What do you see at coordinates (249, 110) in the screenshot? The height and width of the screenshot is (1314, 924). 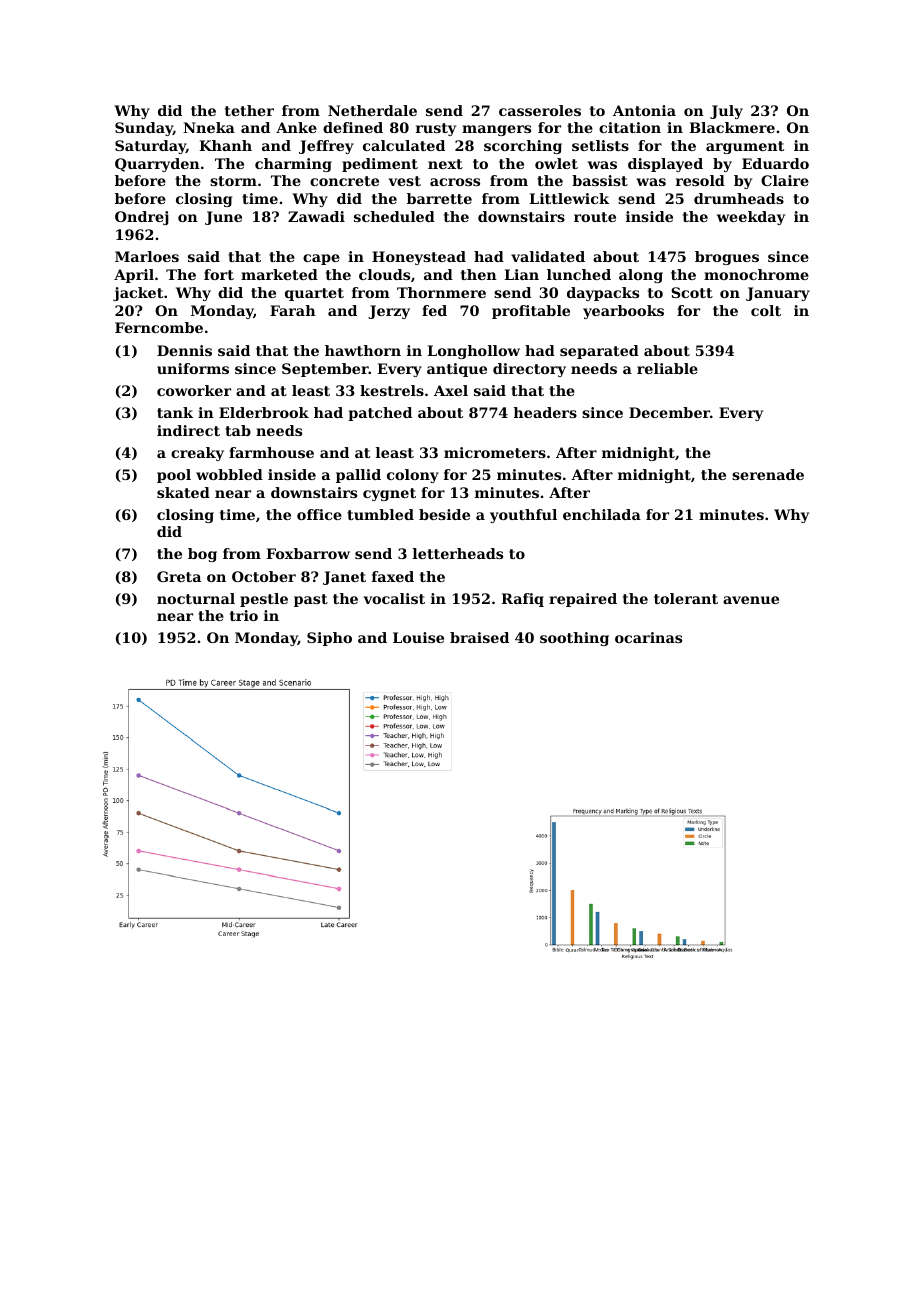 I see `tether` at bounding box center [249, 110].
